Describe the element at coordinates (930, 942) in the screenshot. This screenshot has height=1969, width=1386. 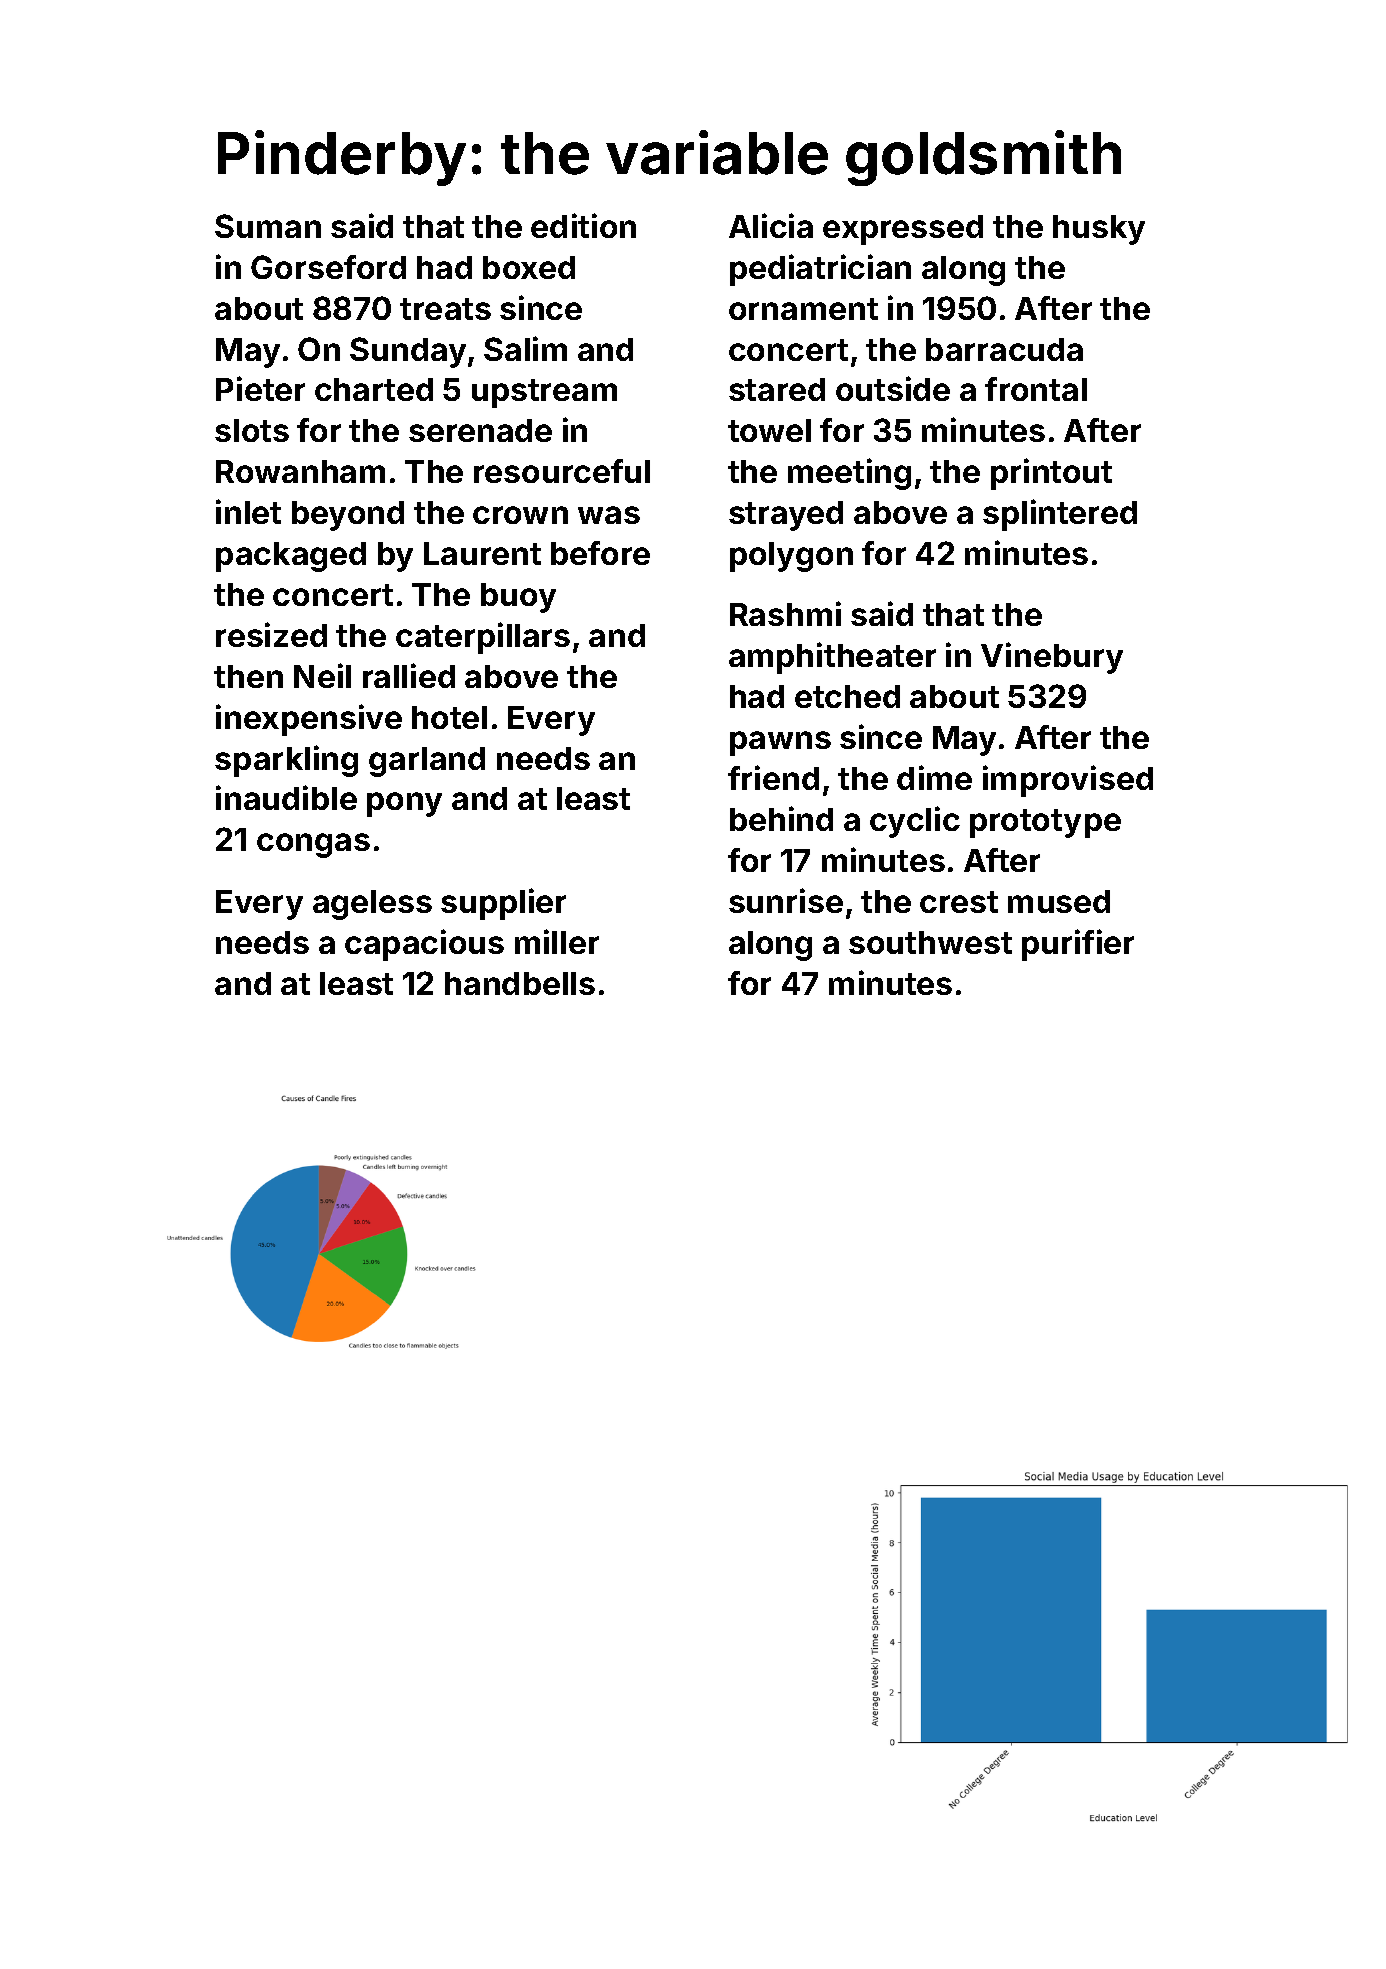
I see `southwest` at that location.
